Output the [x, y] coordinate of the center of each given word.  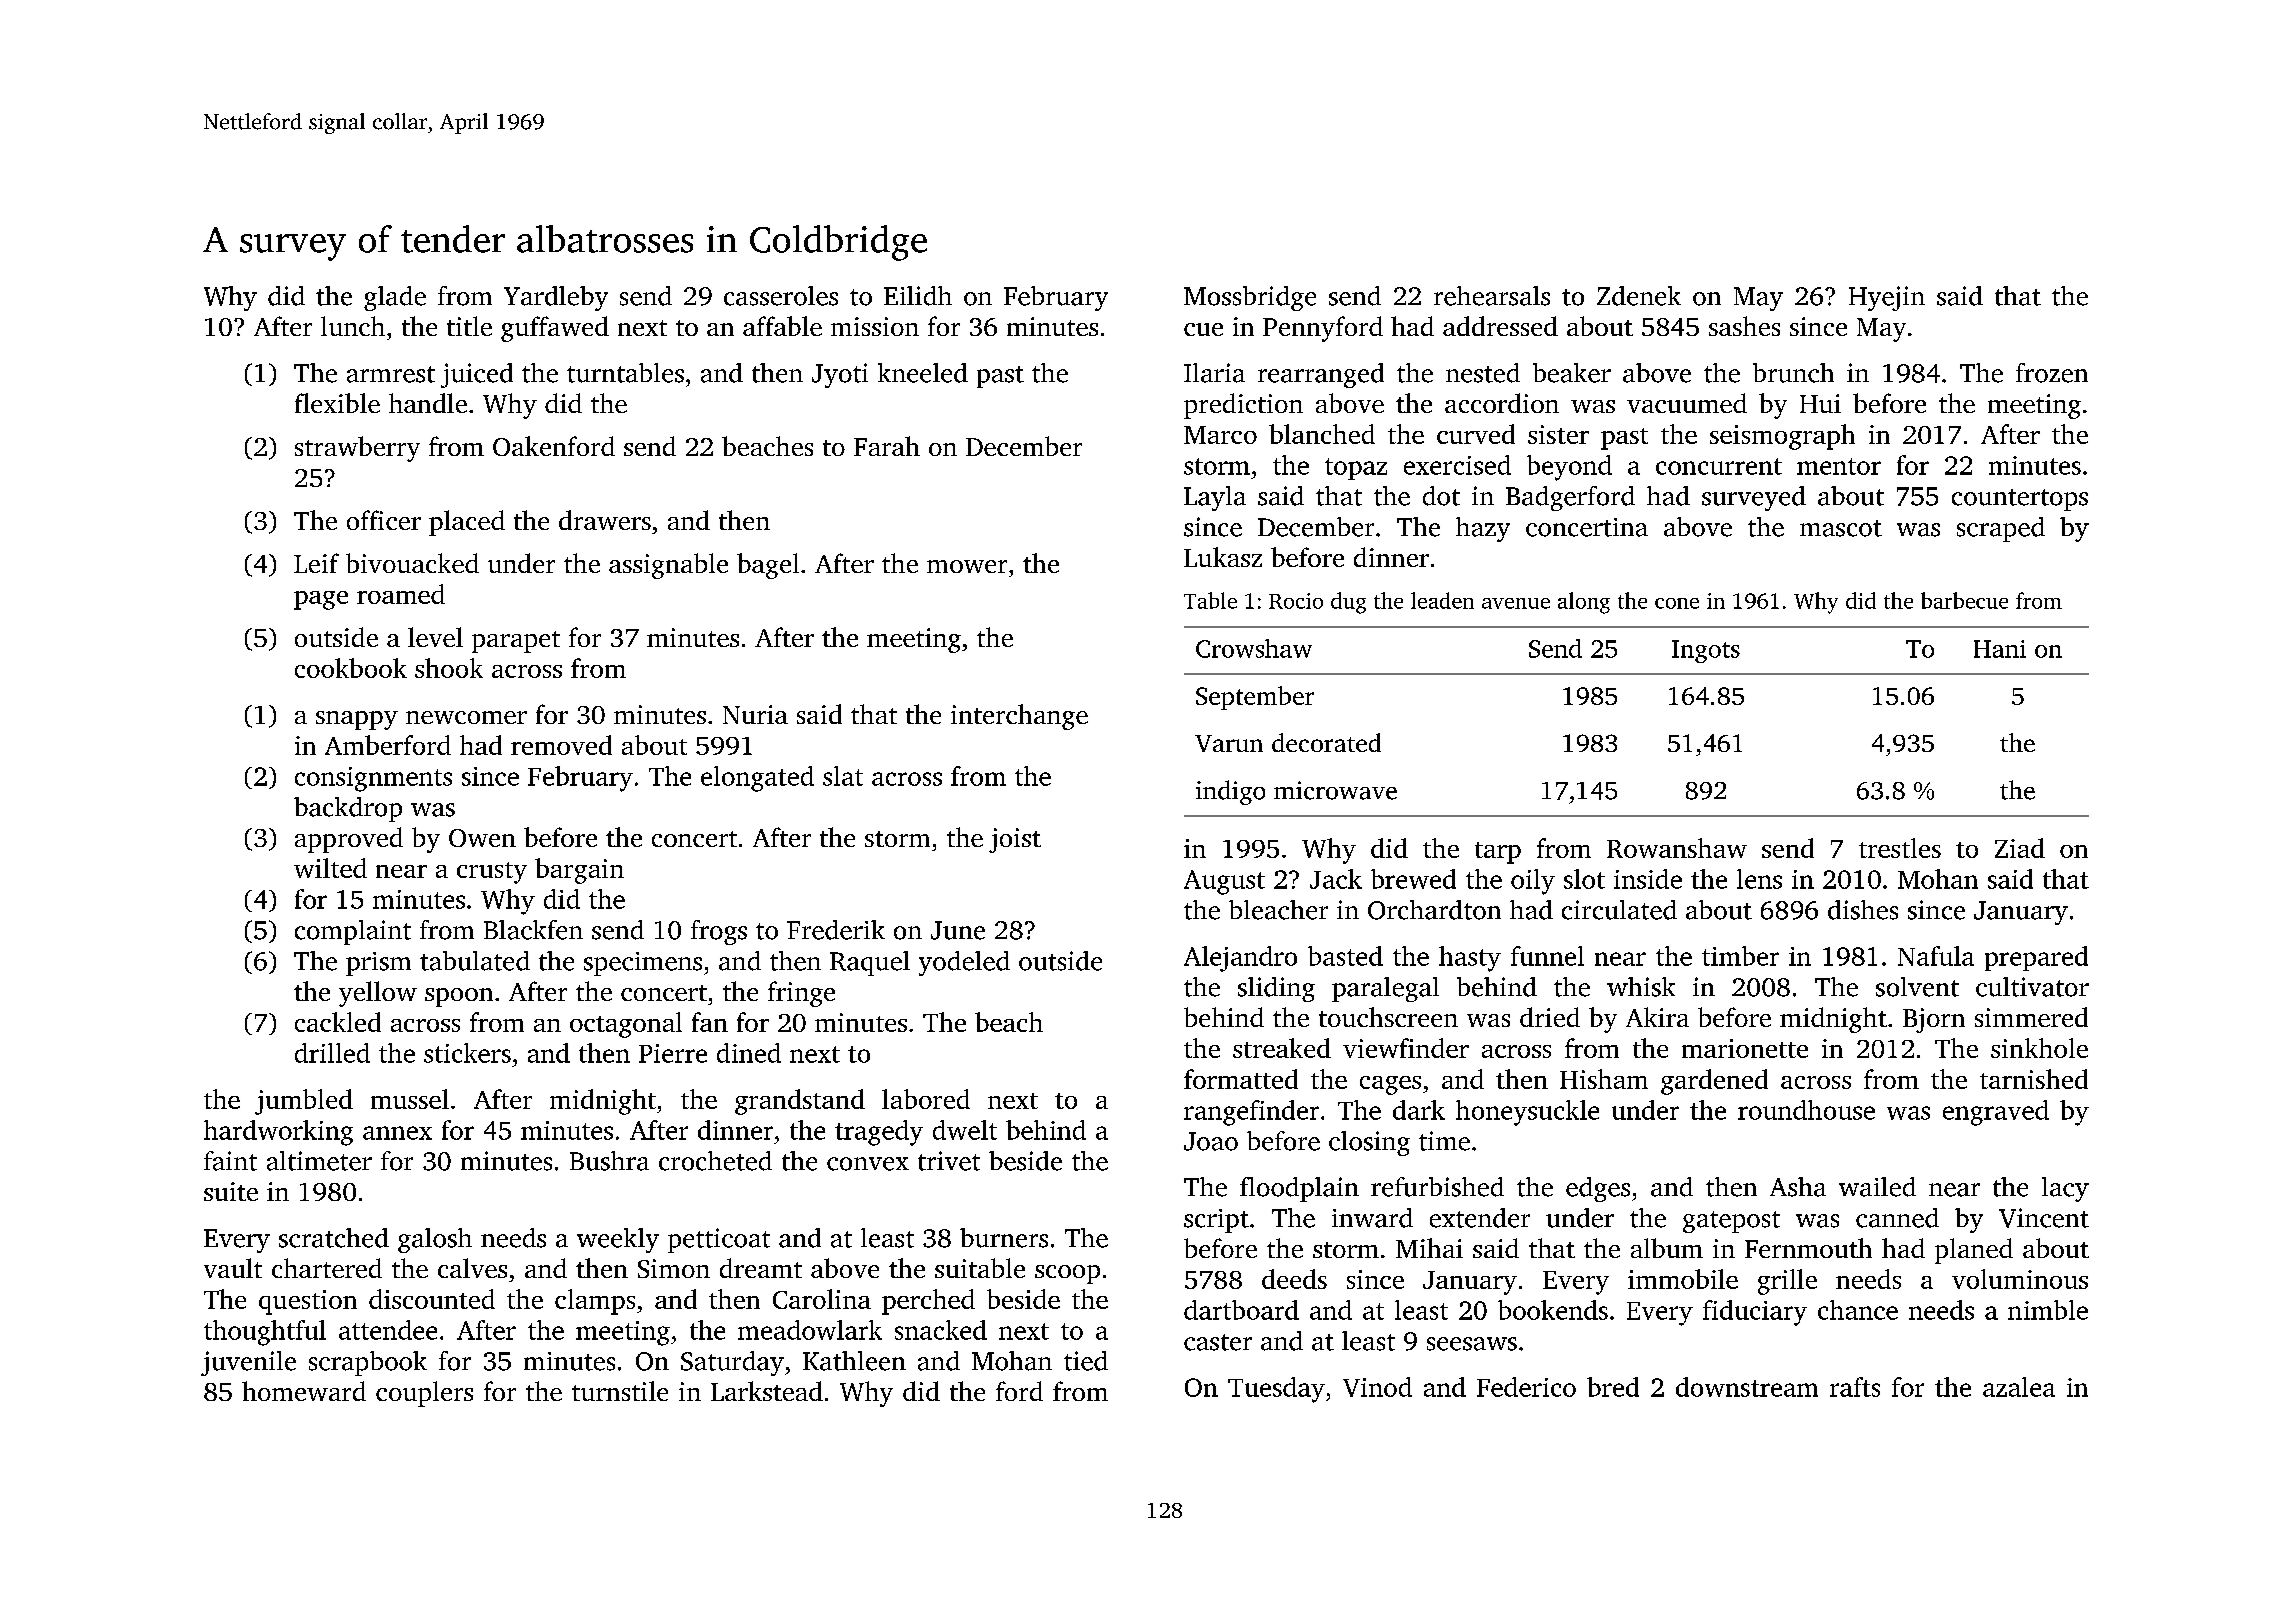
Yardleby [556, 298]
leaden [1442, 600]
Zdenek [1639, 296]
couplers [424, 1394]
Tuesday [1276, 1390]
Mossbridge [1250, 298]
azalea [2019, 1387]
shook [449, 668]
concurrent [1719, 466]
